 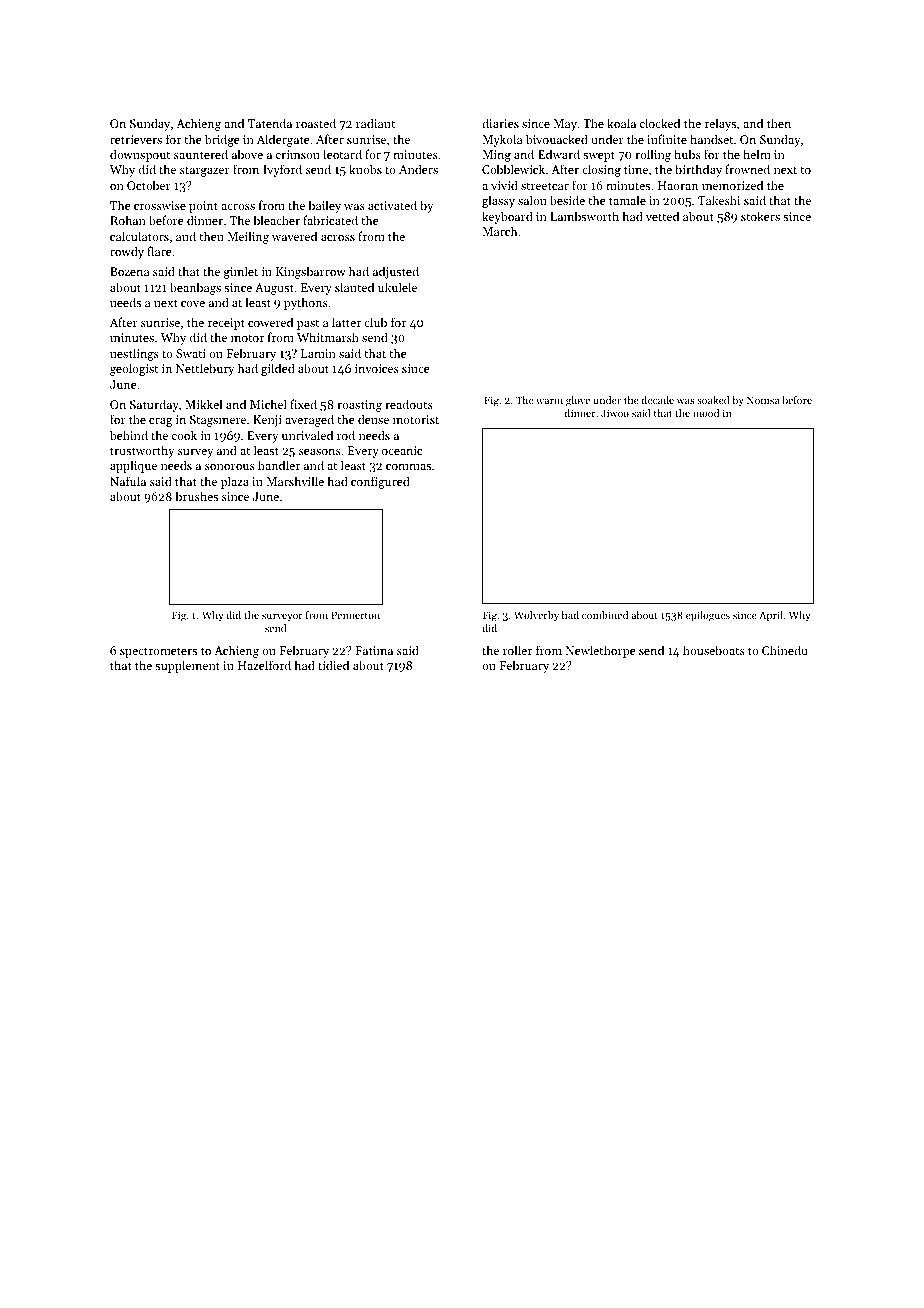 What do you see at coordinates (205, 171) in the screenshot?
I see `stargazer` at bounding box center [205, 171].
